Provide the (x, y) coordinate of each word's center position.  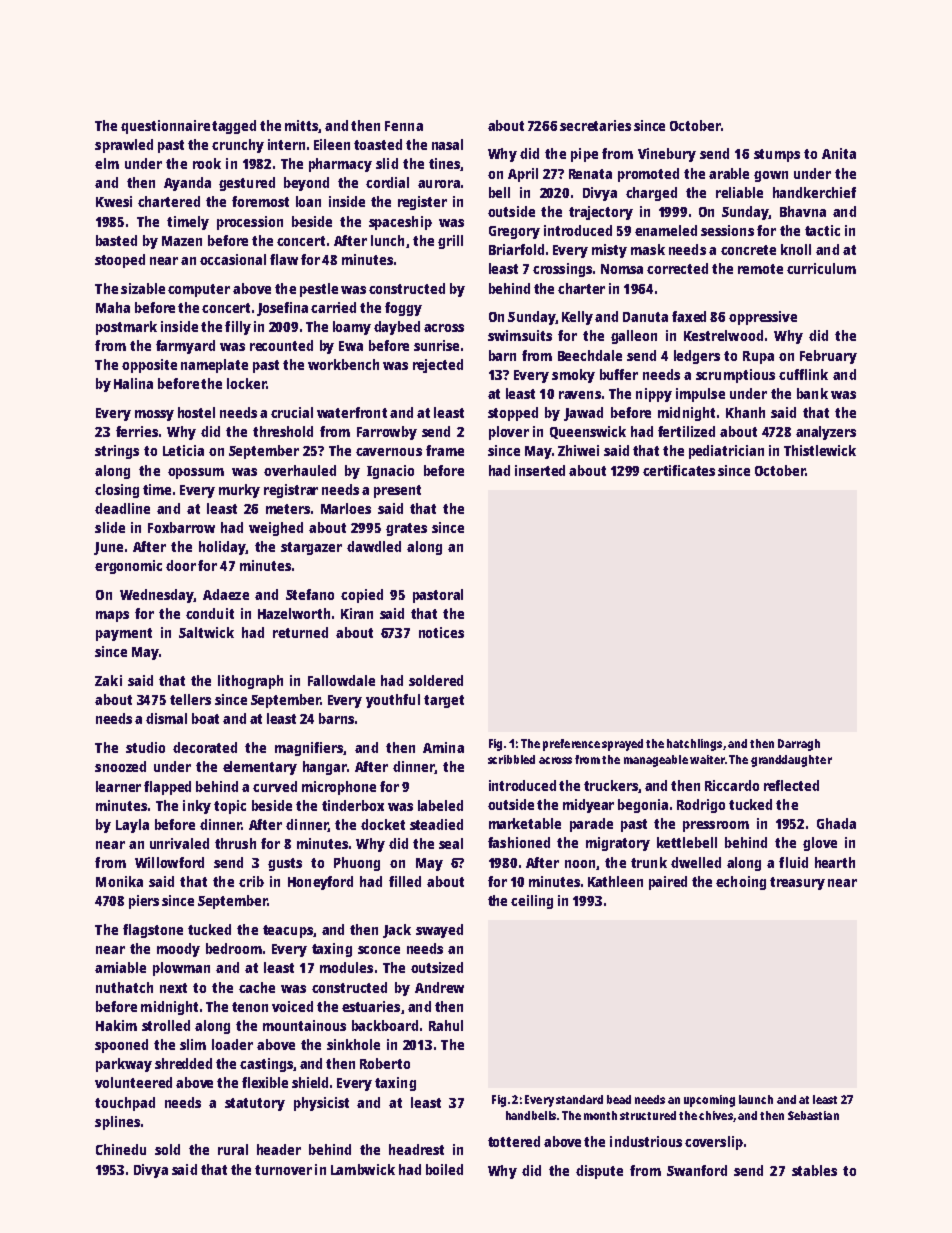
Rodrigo (701, 806)
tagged (234, 127)
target (444, 701)
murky (239, 491)
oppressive (763, 318)
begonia (643, 806)
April (523, 175)
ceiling (532, 902)
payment (124, 634)
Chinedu (121, 1149)
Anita (839, 153)
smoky (573, 376)
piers (144, 902)
